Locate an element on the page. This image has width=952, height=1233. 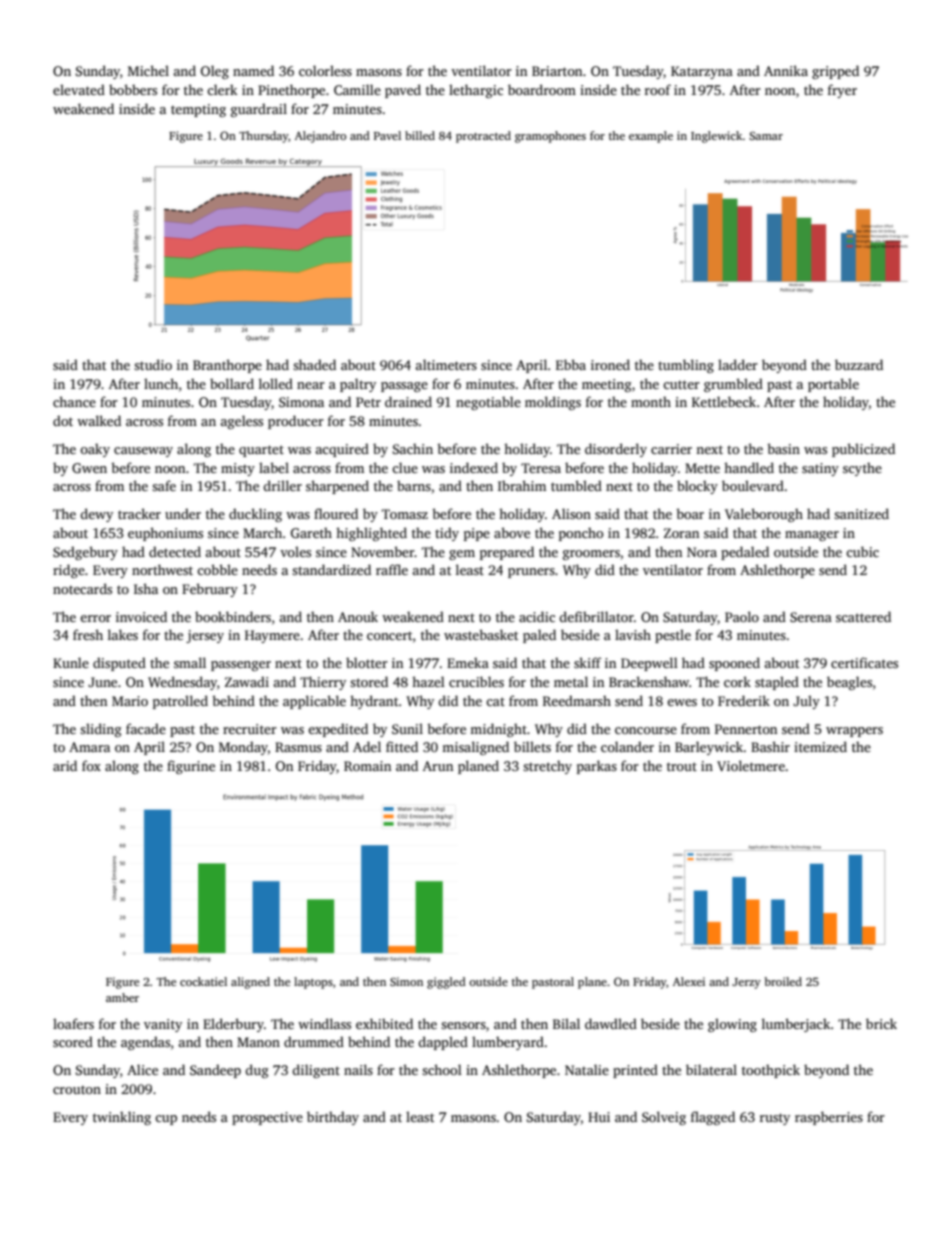
itemized is located at coordinates (820, 746).
